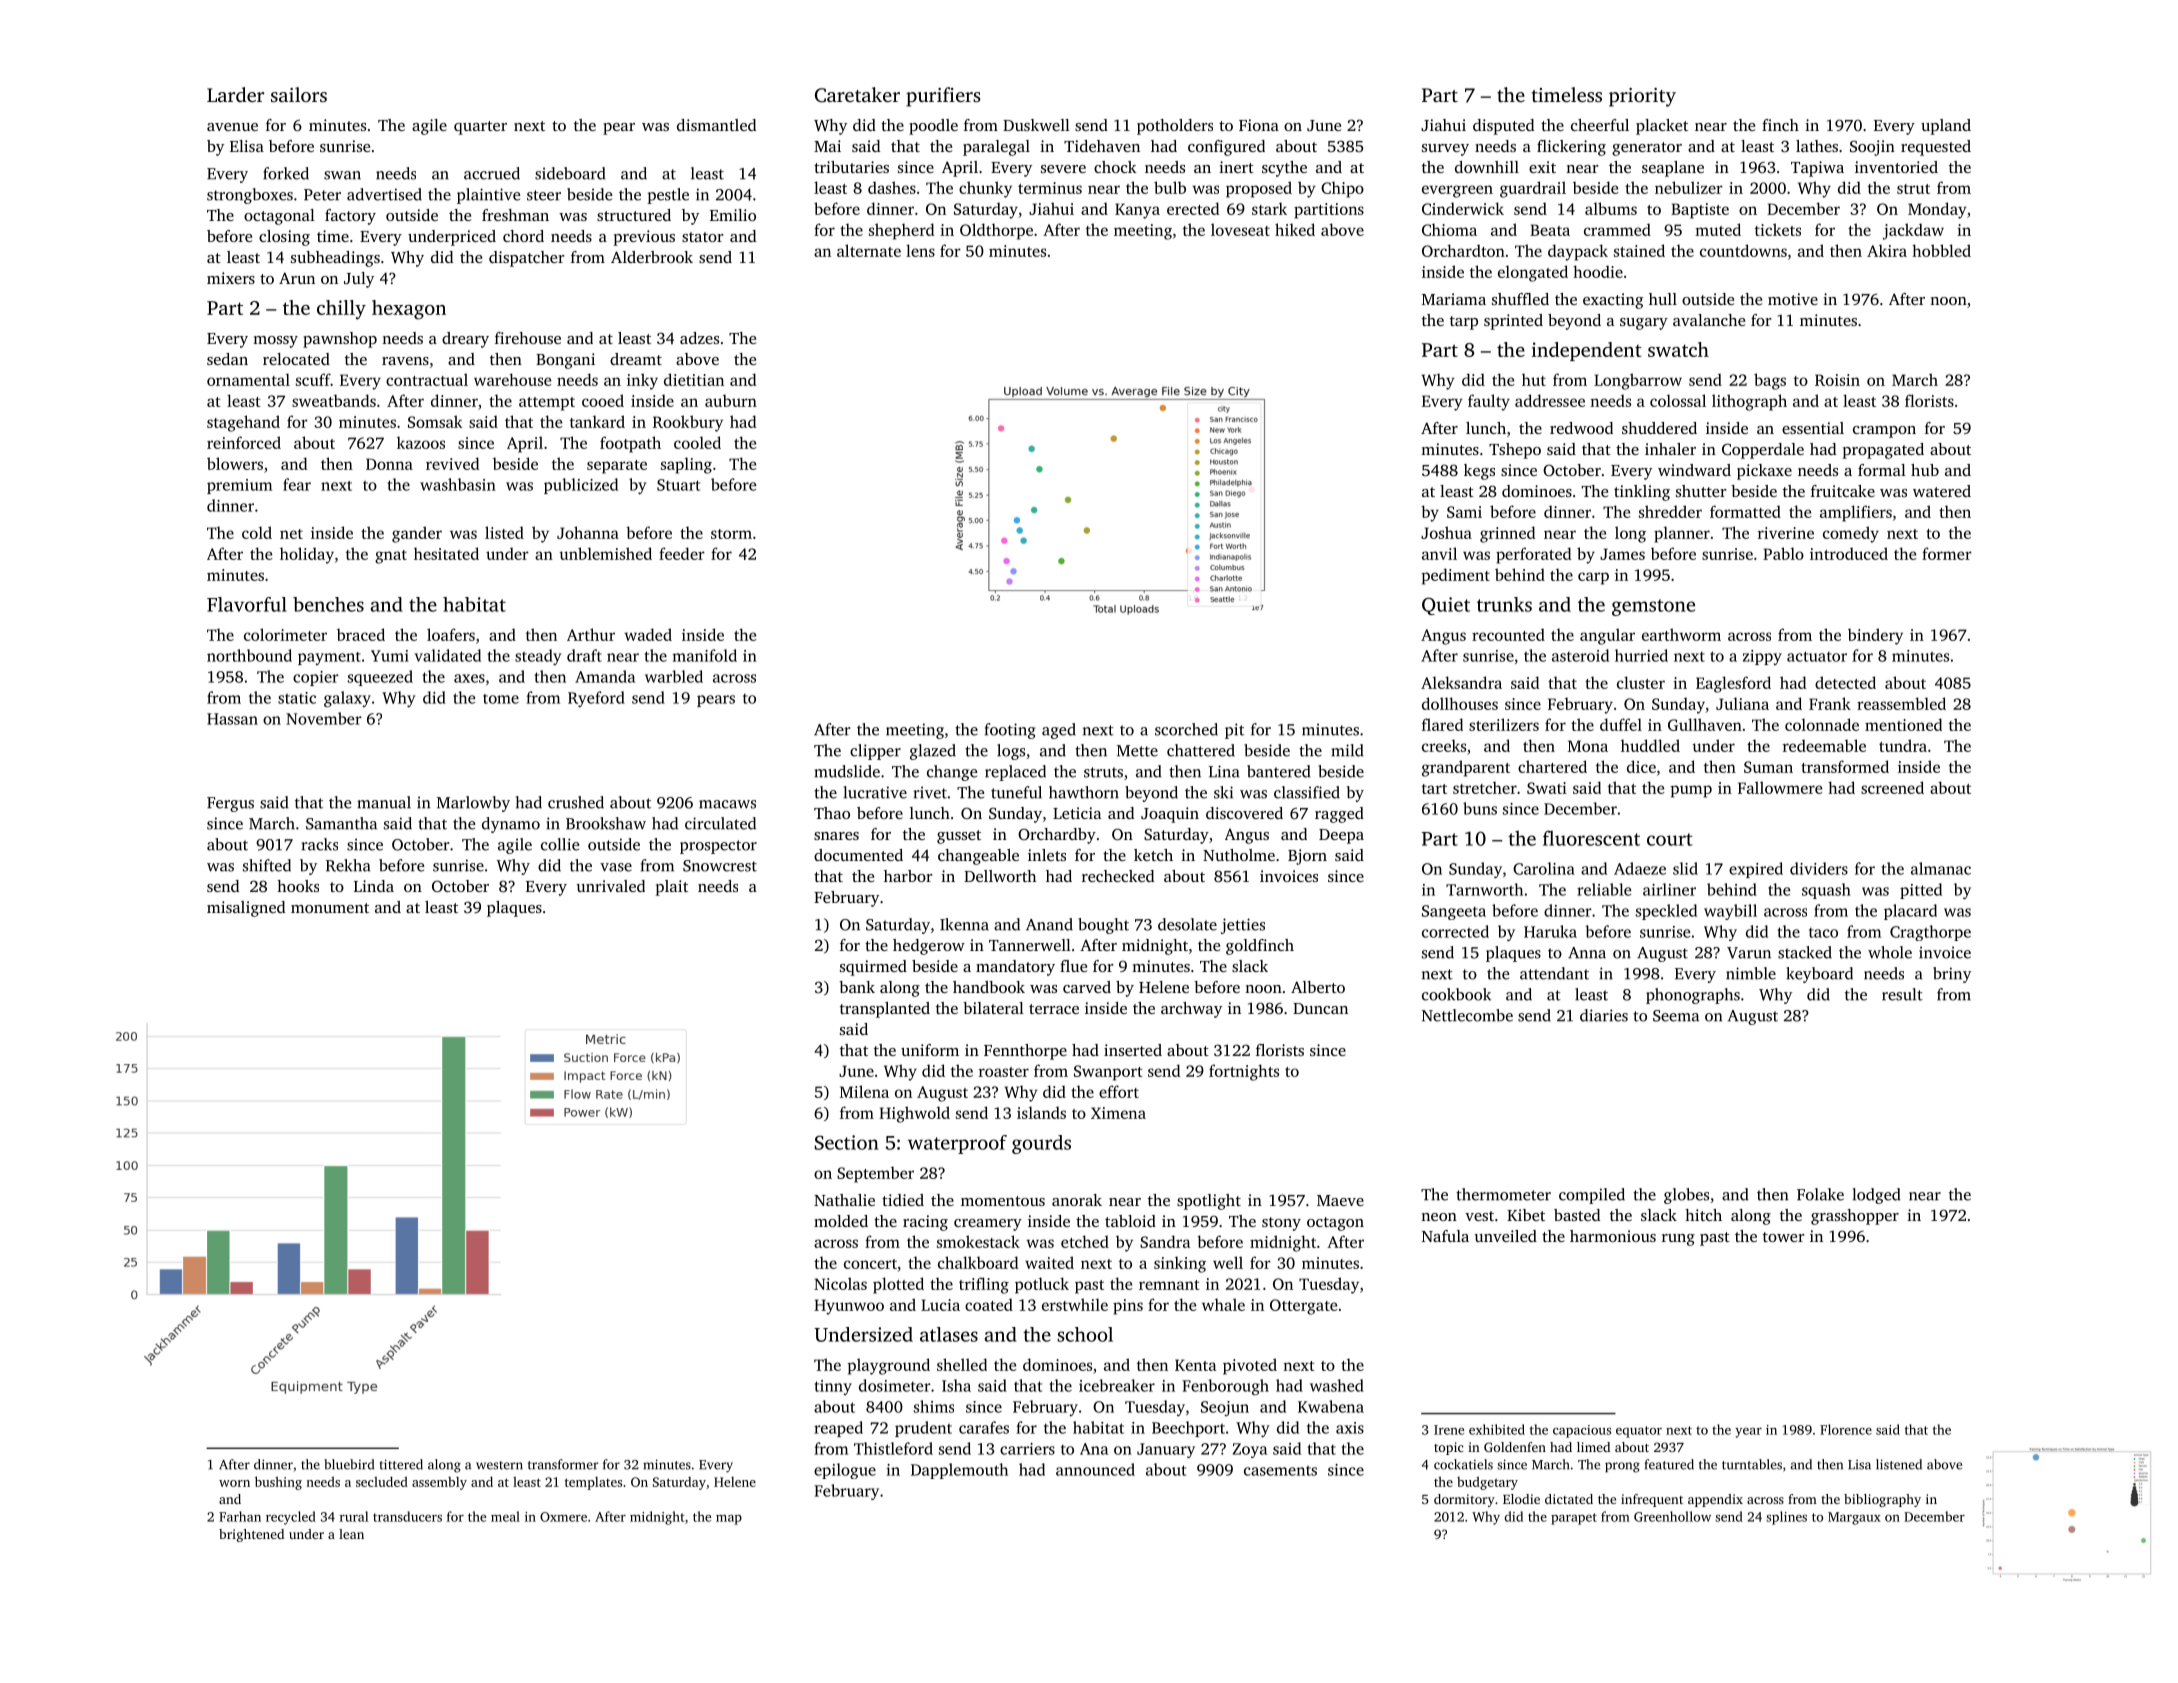  I want to click on purifiers, so click(943, 97).
